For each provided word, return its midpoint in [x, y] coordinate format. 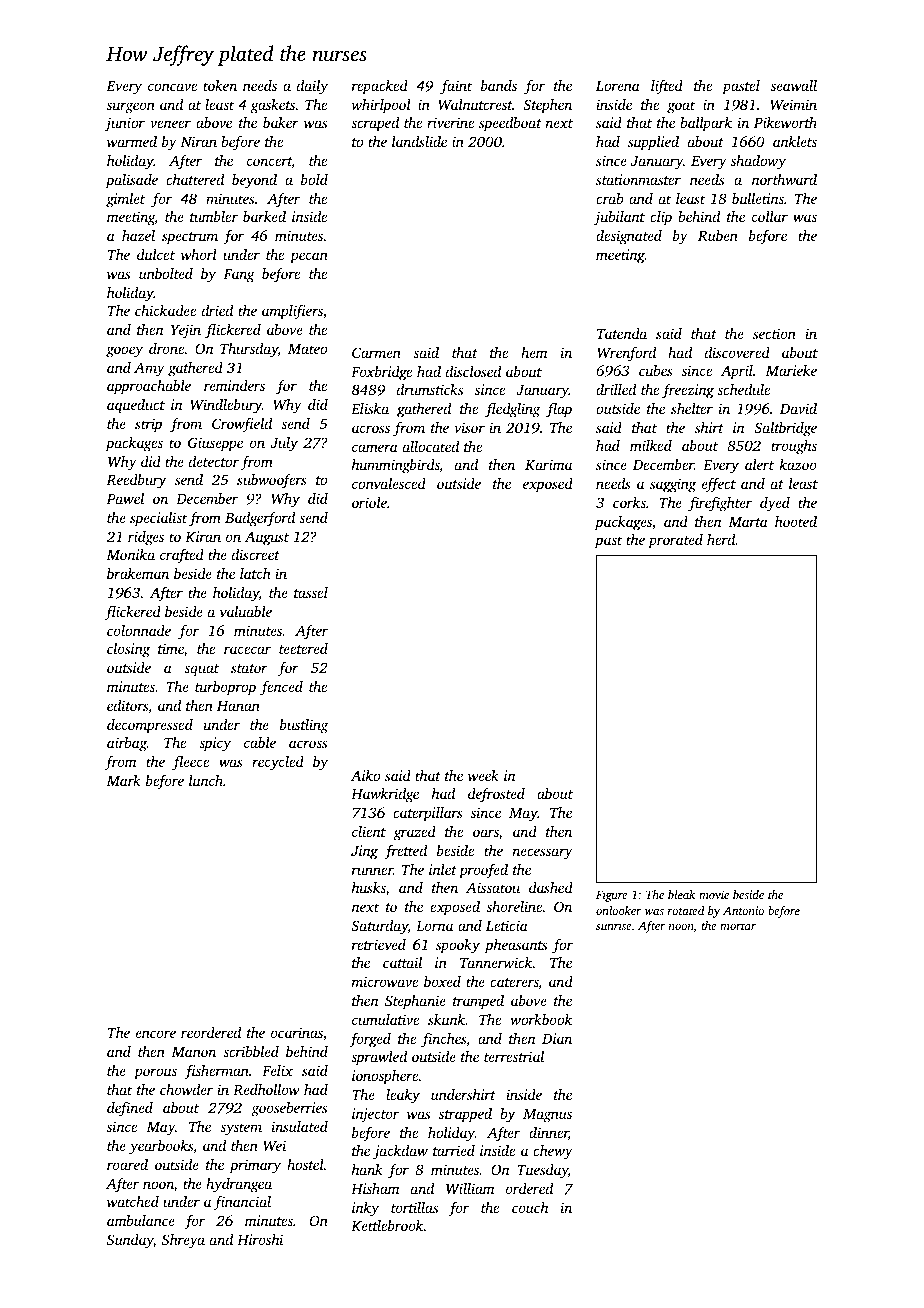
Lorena [618, 86]
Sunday [130, 1241]
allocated [431, 446]
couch [530, 1207]
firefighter [720, 504]
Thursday [249, 350]
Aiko [365, 775]
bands [499, 85]
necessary [542, 854]
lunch [206, 780]
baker [281, 122]
